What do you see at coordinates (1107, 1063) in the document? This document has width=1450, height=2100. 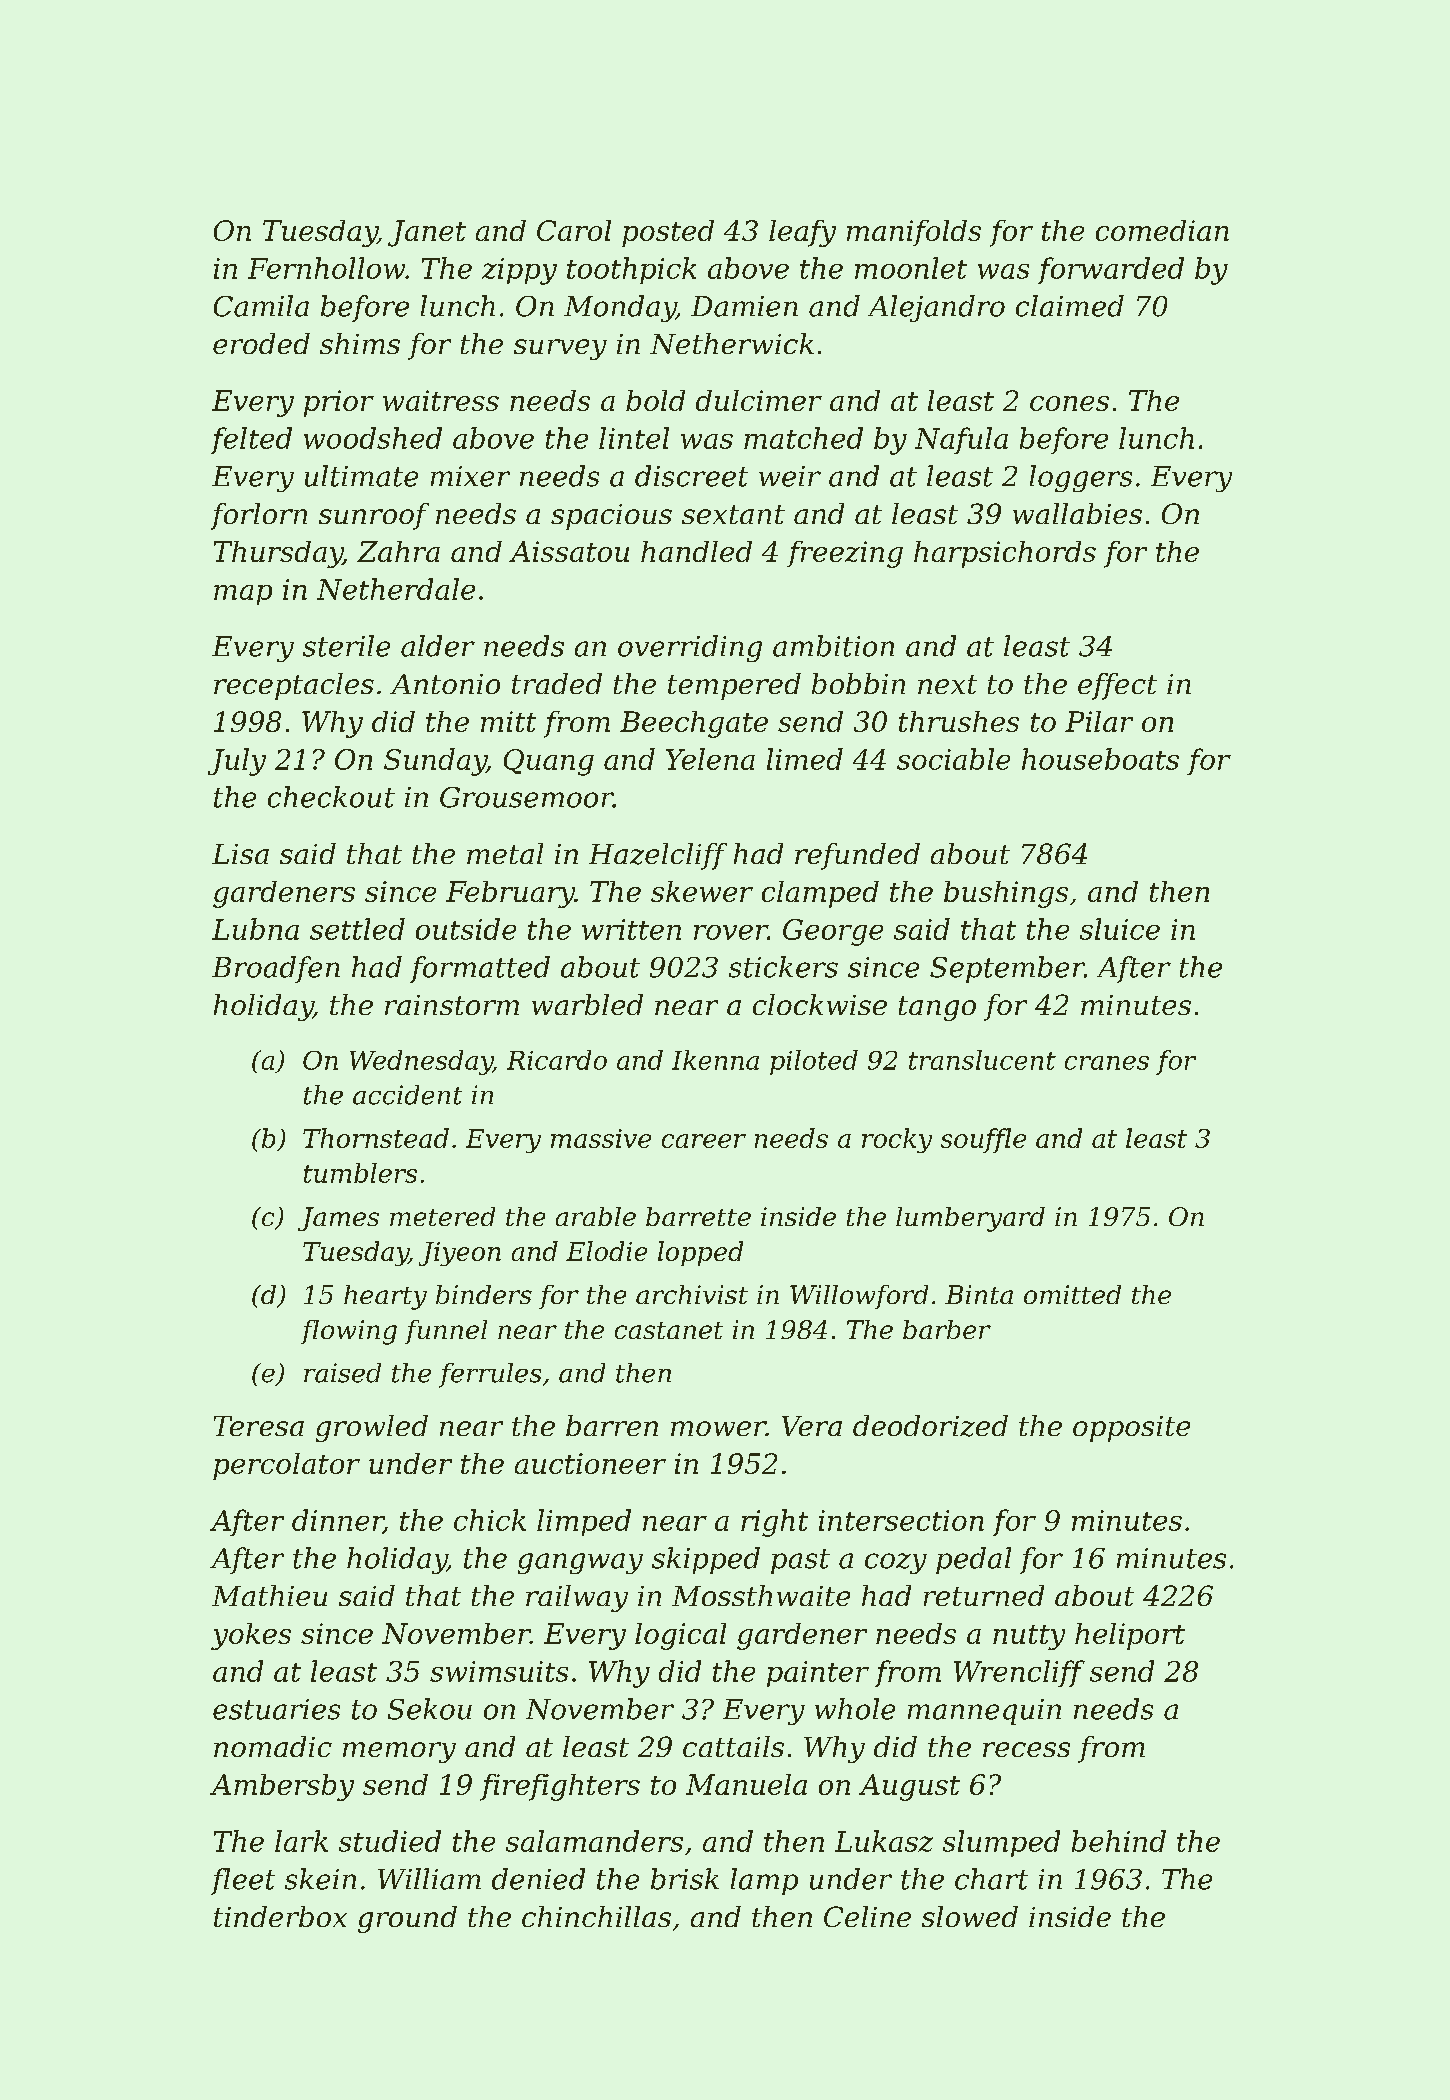 I see `cranes` at bounding box center [1107, 1063].
